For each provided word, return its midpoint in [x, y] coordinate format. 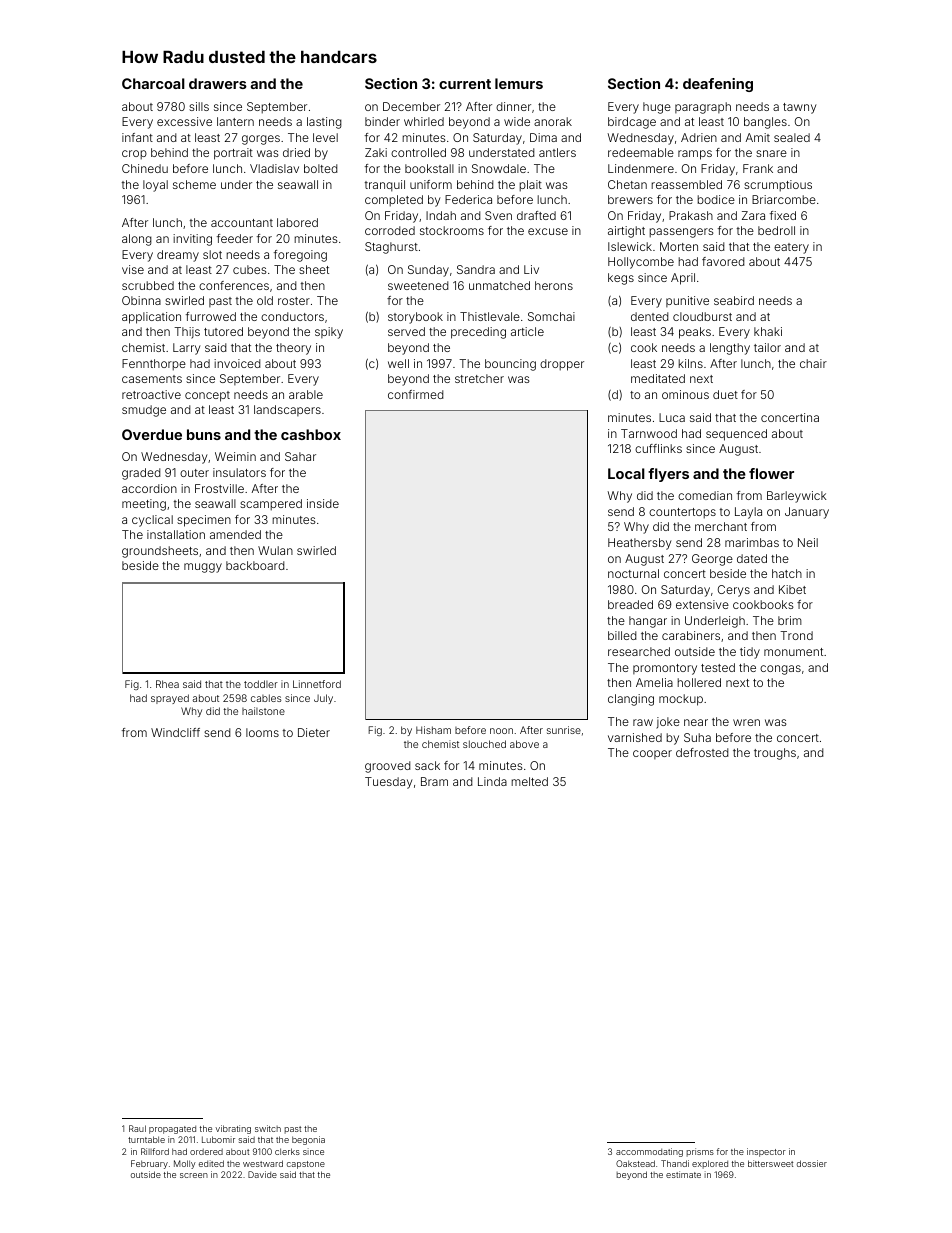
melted [529, 781]
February [149, 1164]
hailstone [263, 711]
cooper [652, 754]
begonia [308, 1140]
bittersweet [770, 1163]
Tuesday [389, 783]
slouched [484, 744]
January [807, 513]
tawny [800, 108]
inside [323, 503]
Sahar [300, 456]
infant [137, 137]
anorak [553, 121]
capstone [306, 1165]
